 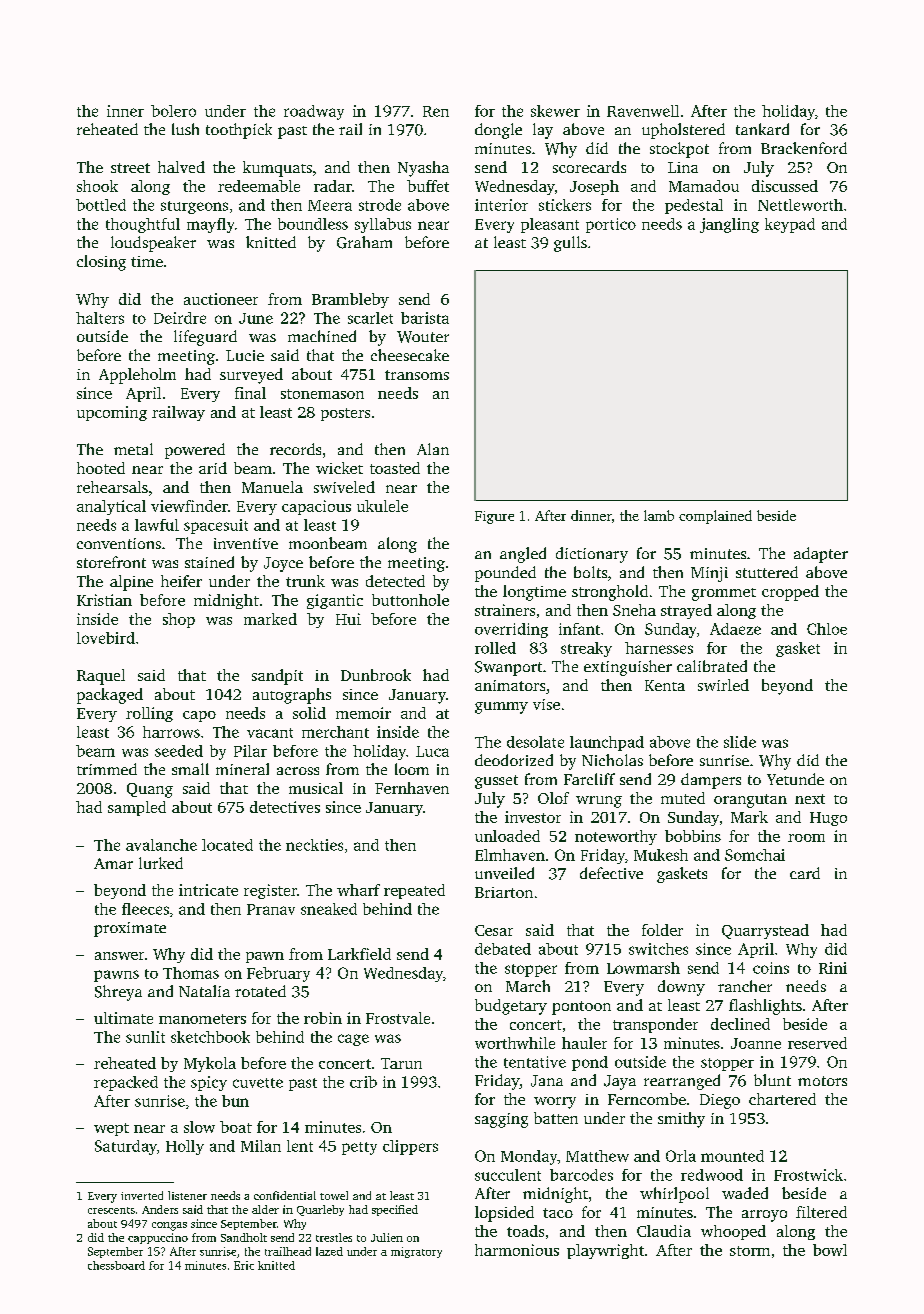 I want to click on discussed, so click(x=785, y=186).
